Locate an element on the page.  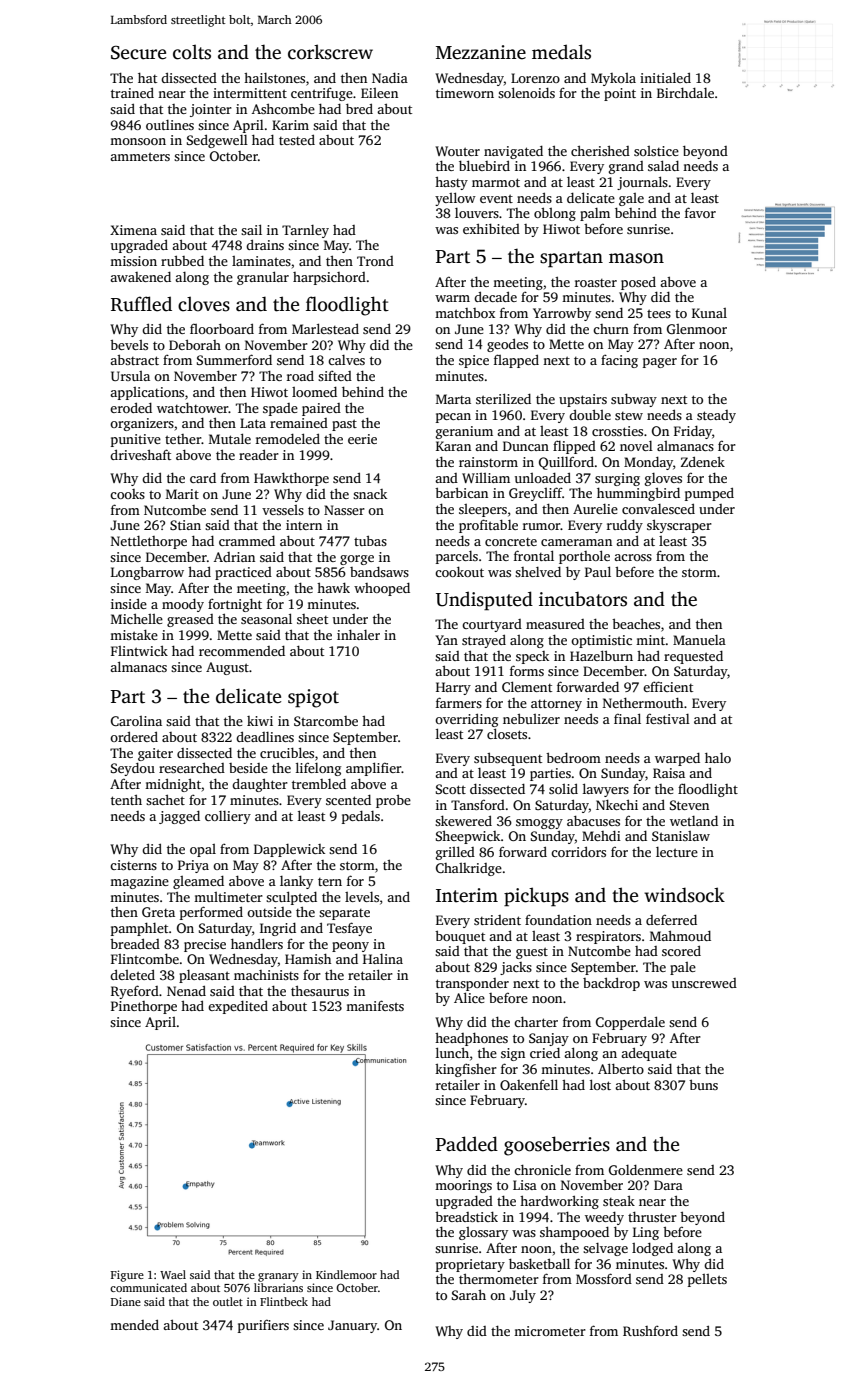
micrometer is located at coordinates (550, 1331).
